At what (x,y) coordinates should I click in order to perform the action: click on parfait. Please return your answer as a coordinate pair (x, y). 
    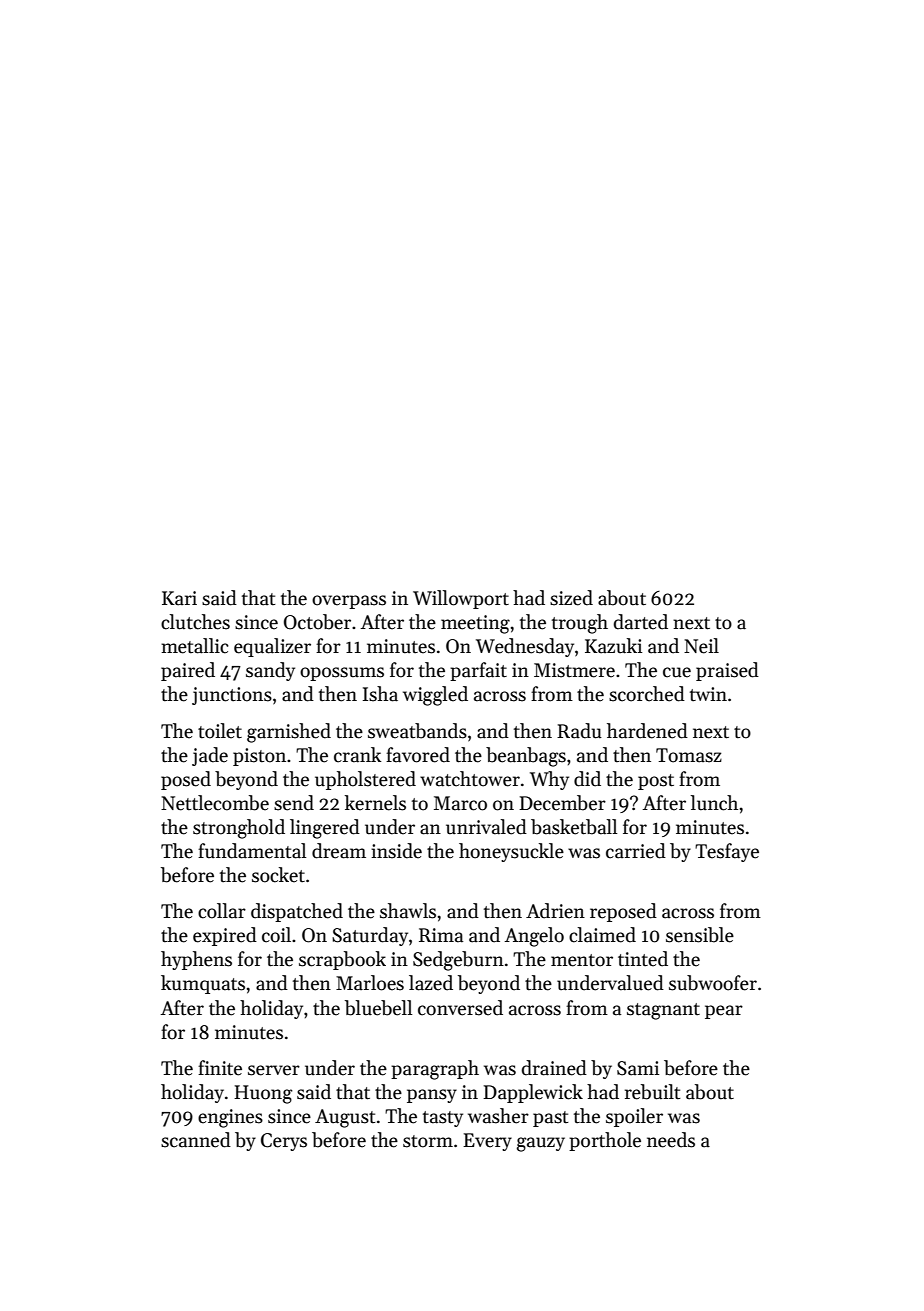
    Looking at the image, I should click on (478, 671).
